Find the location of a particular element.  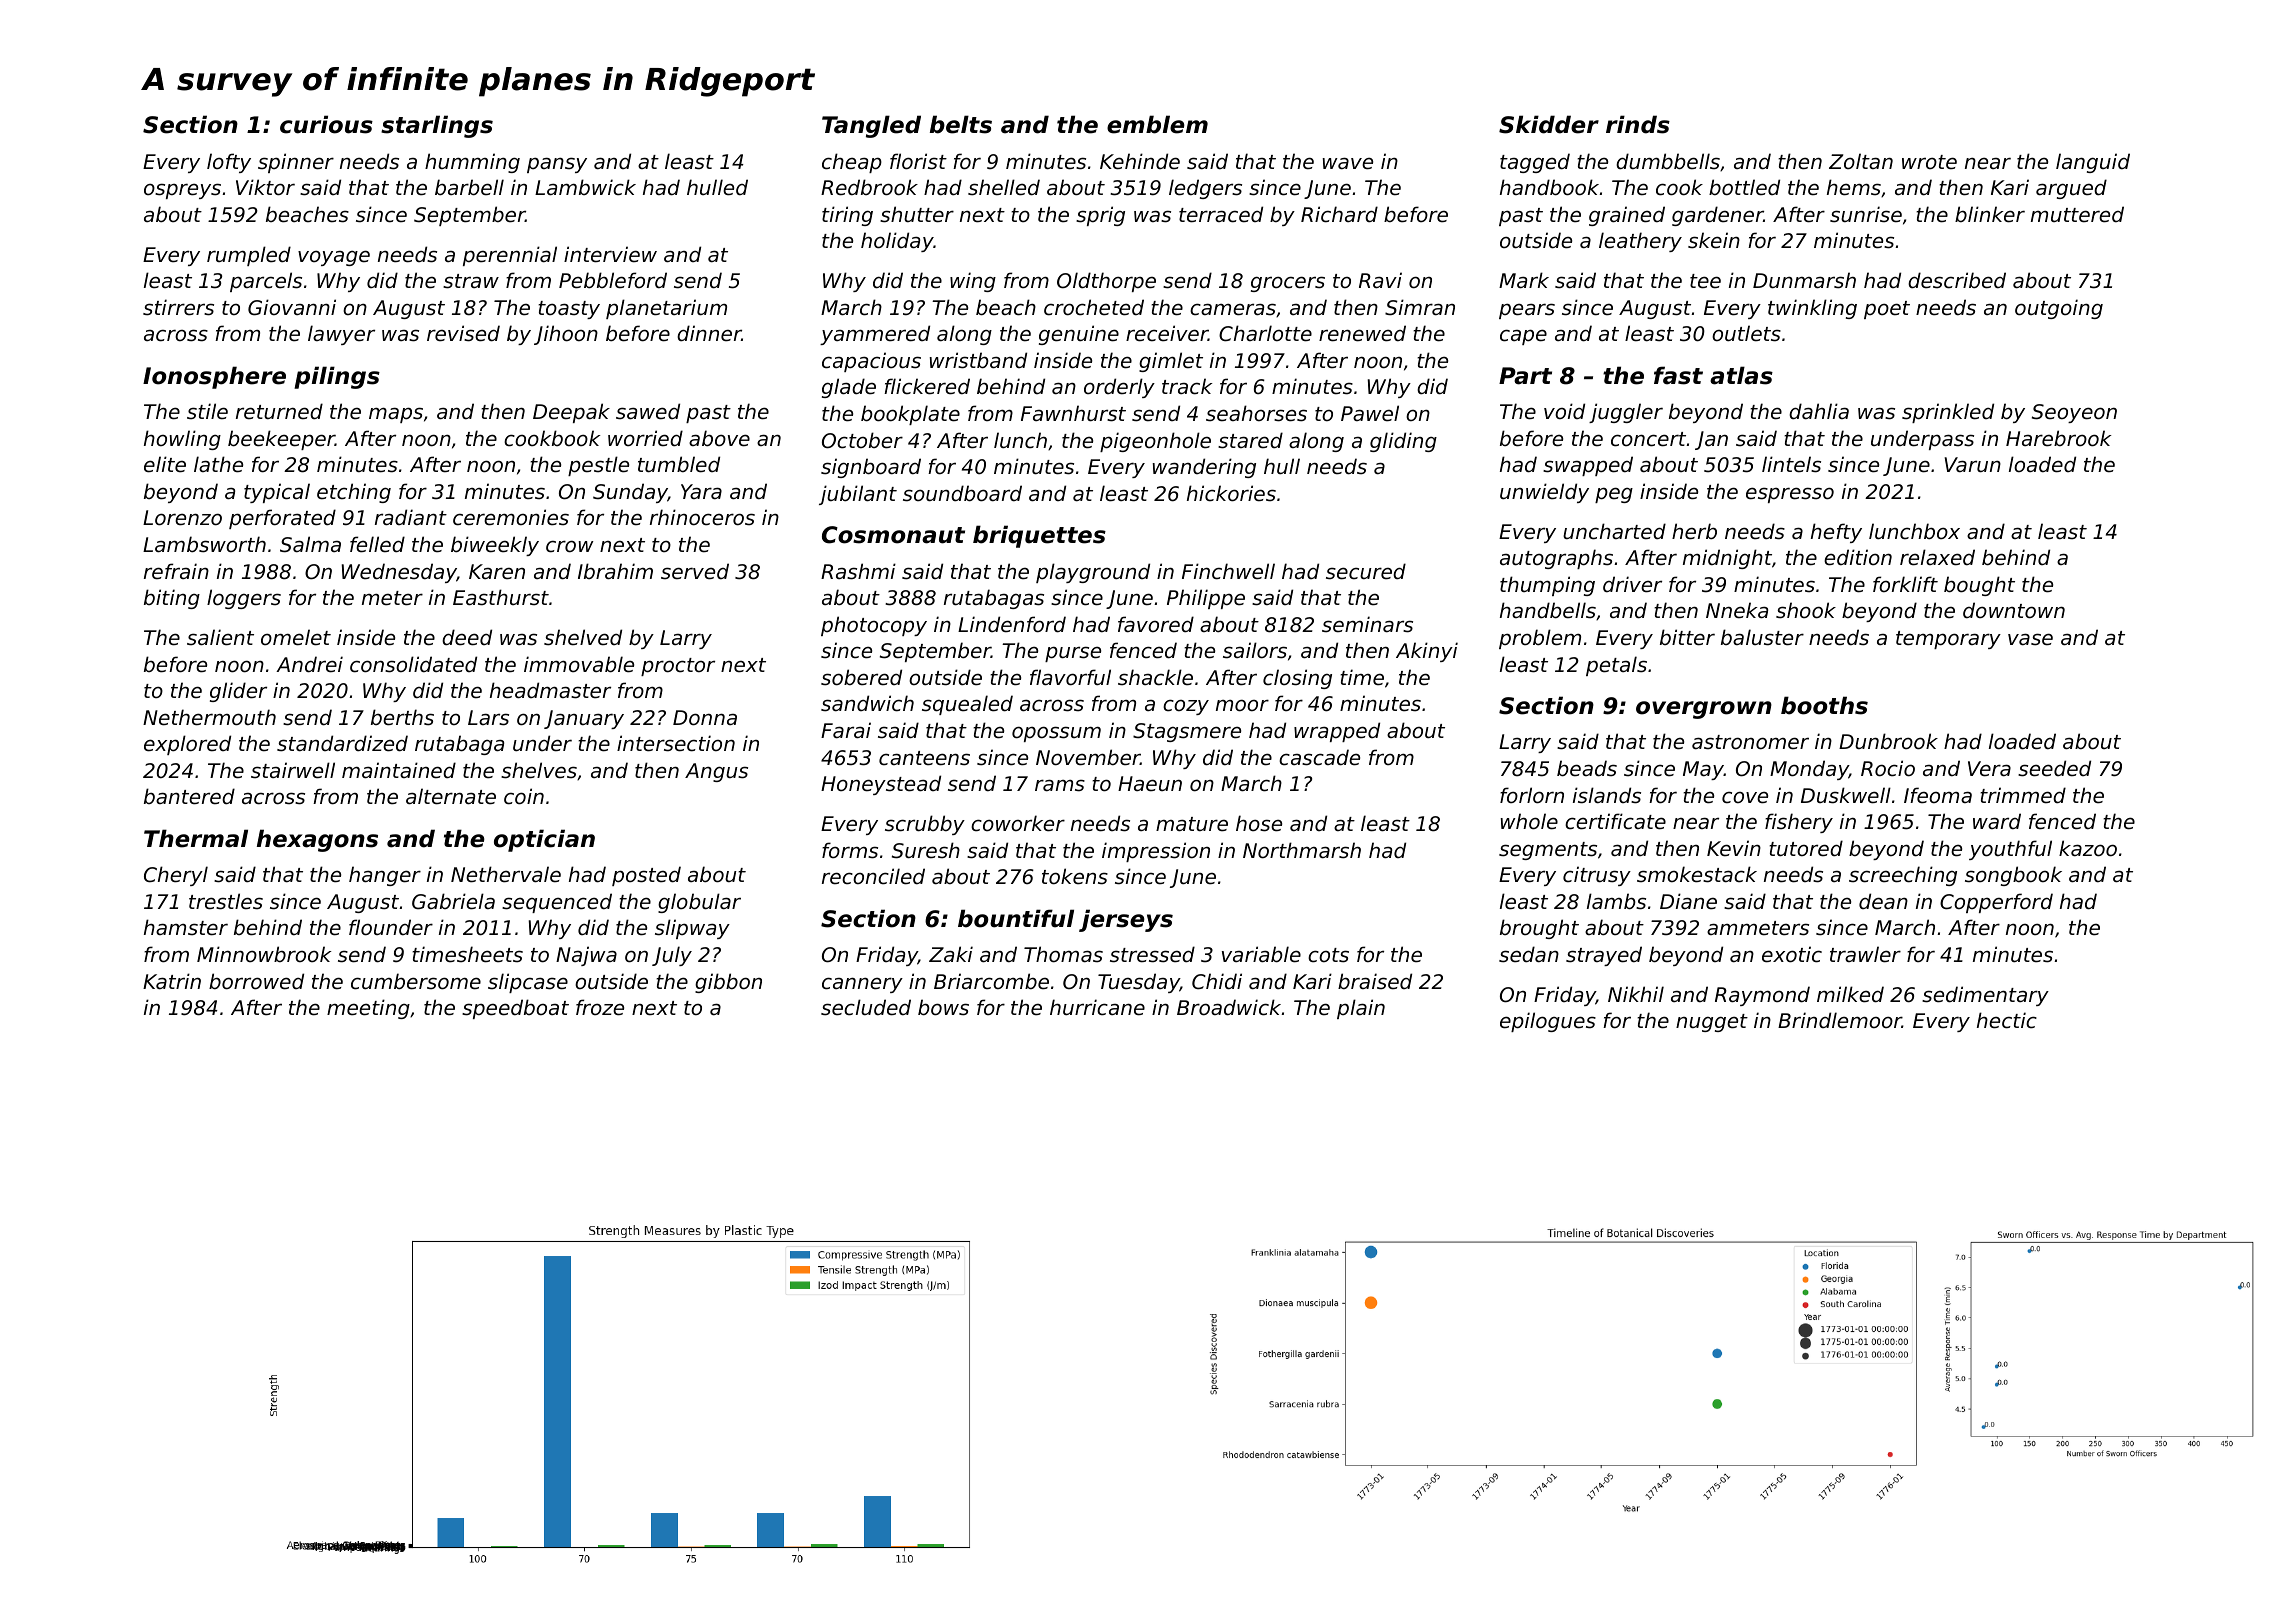

emblem is located at coordinates (1157, 124).
